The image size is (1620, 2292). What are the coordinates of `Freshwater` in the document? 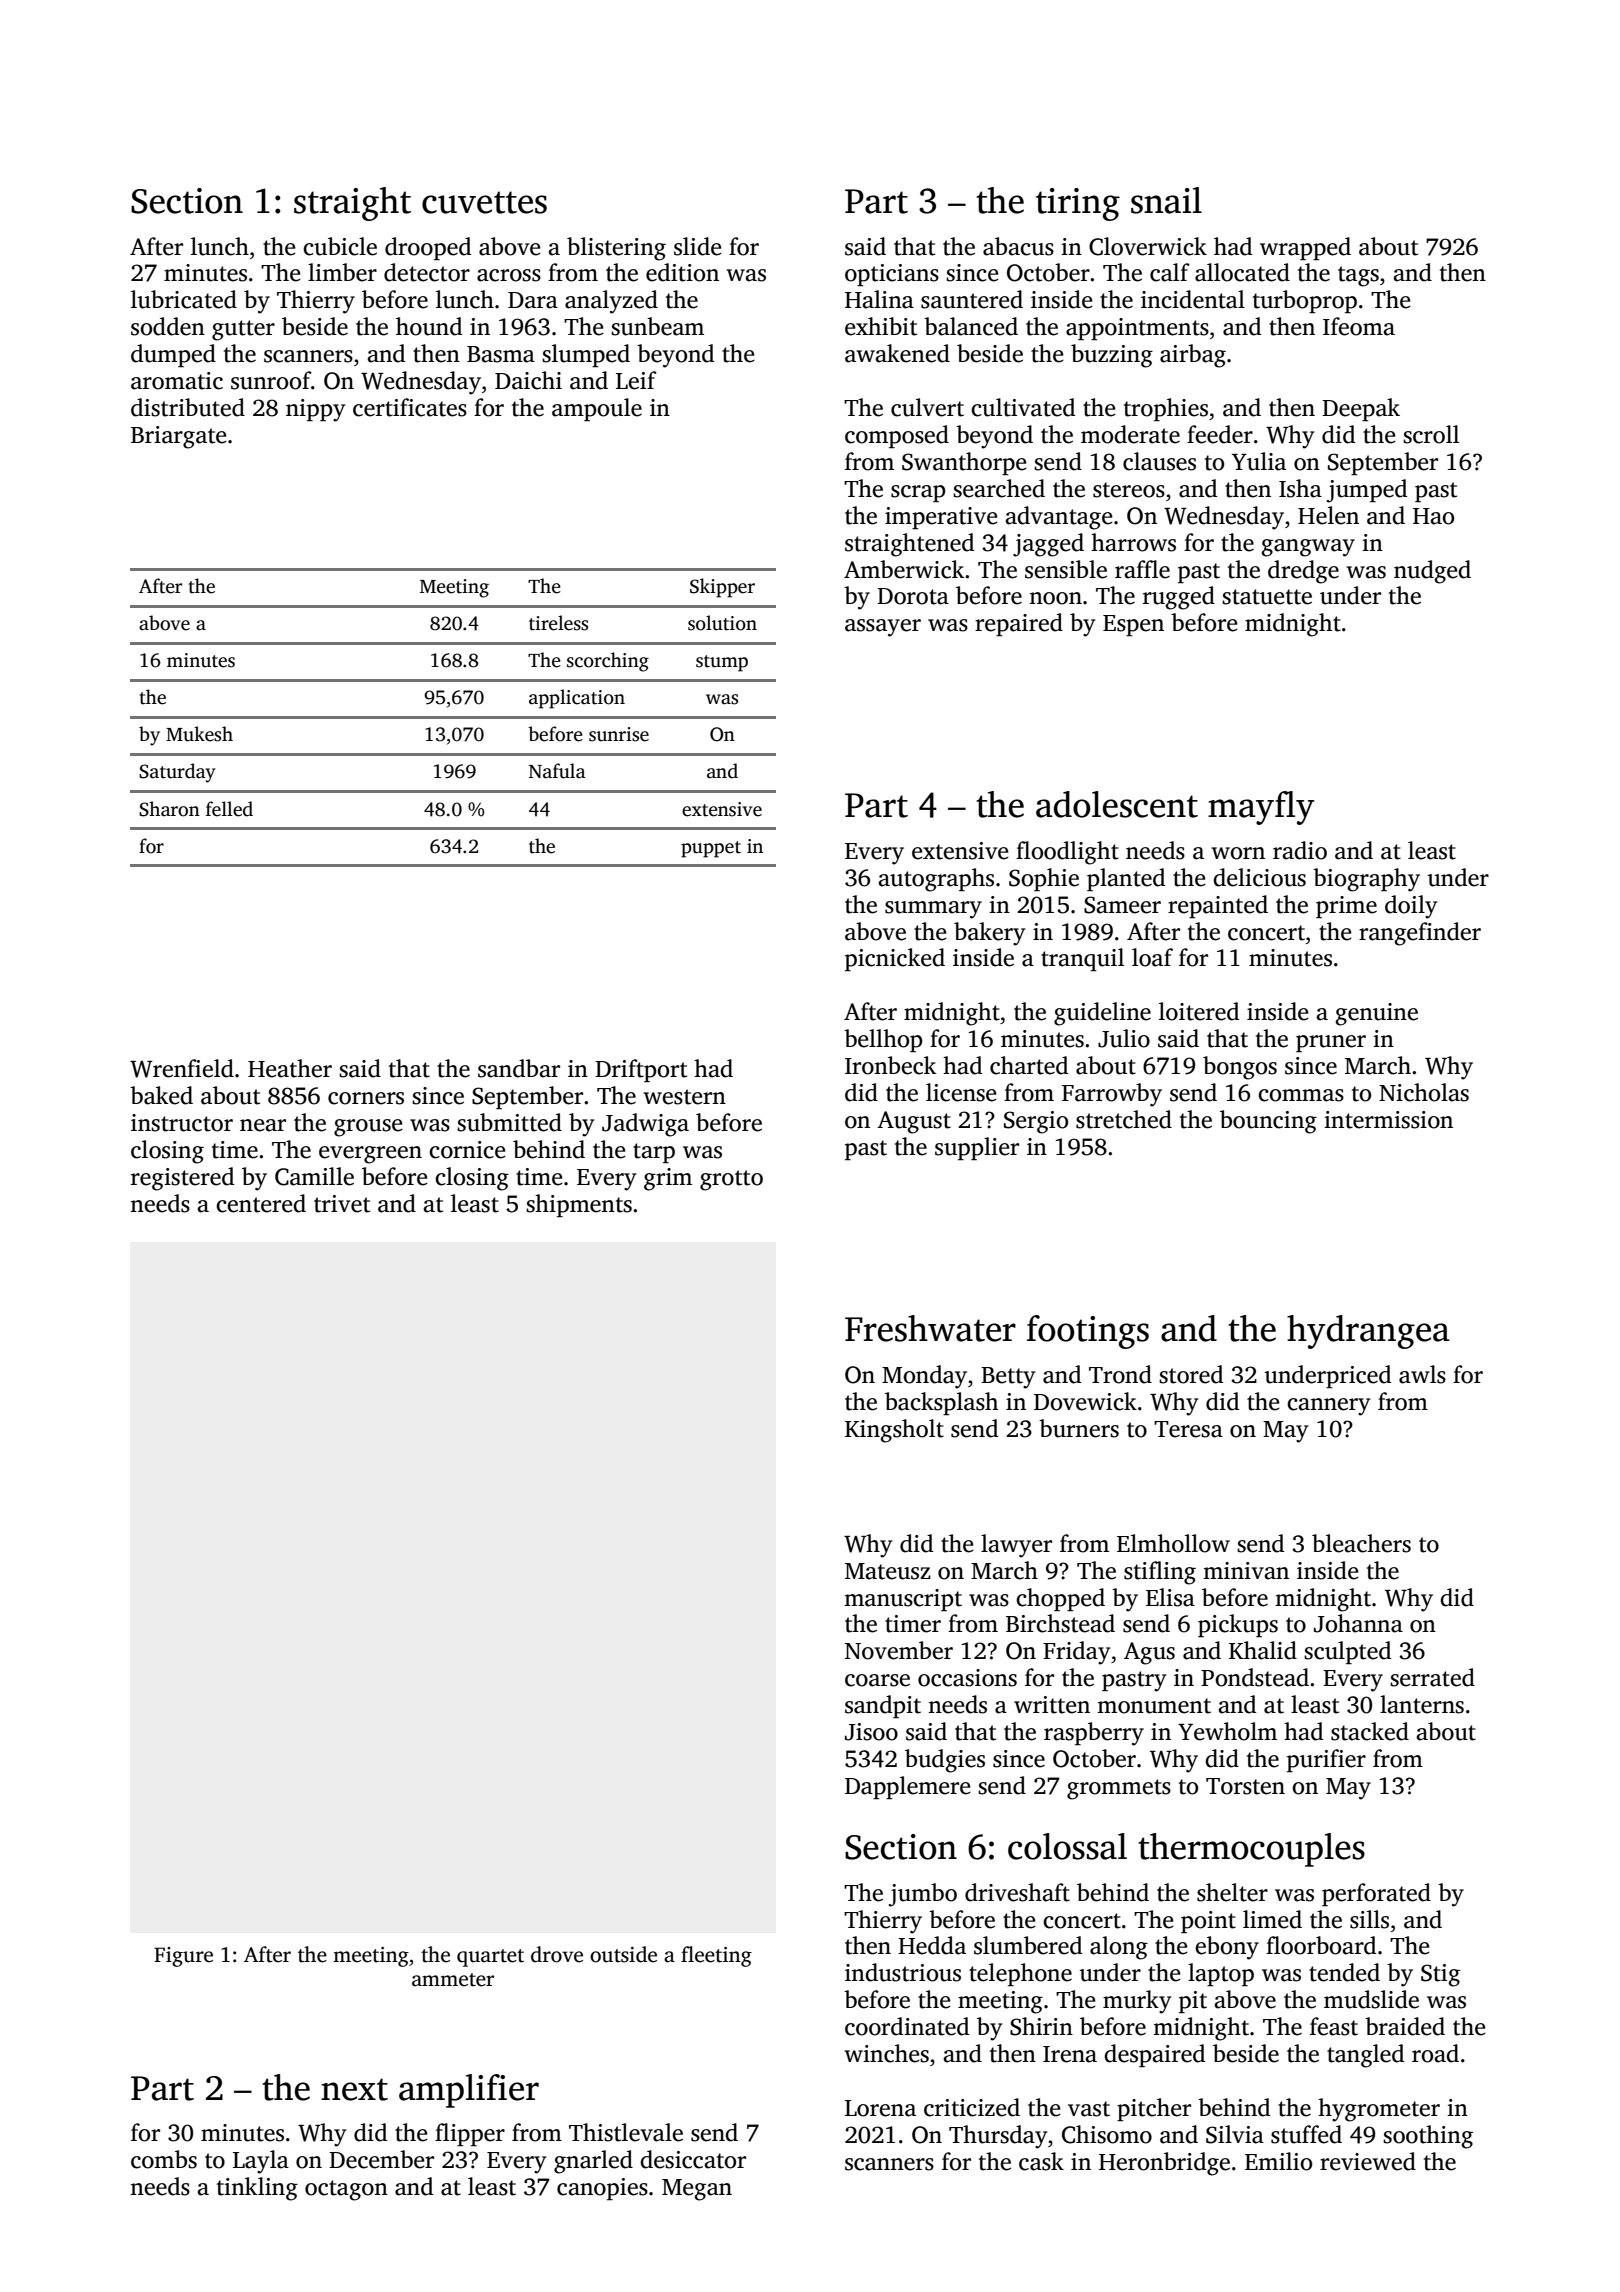 It's located at (930, 1328).
